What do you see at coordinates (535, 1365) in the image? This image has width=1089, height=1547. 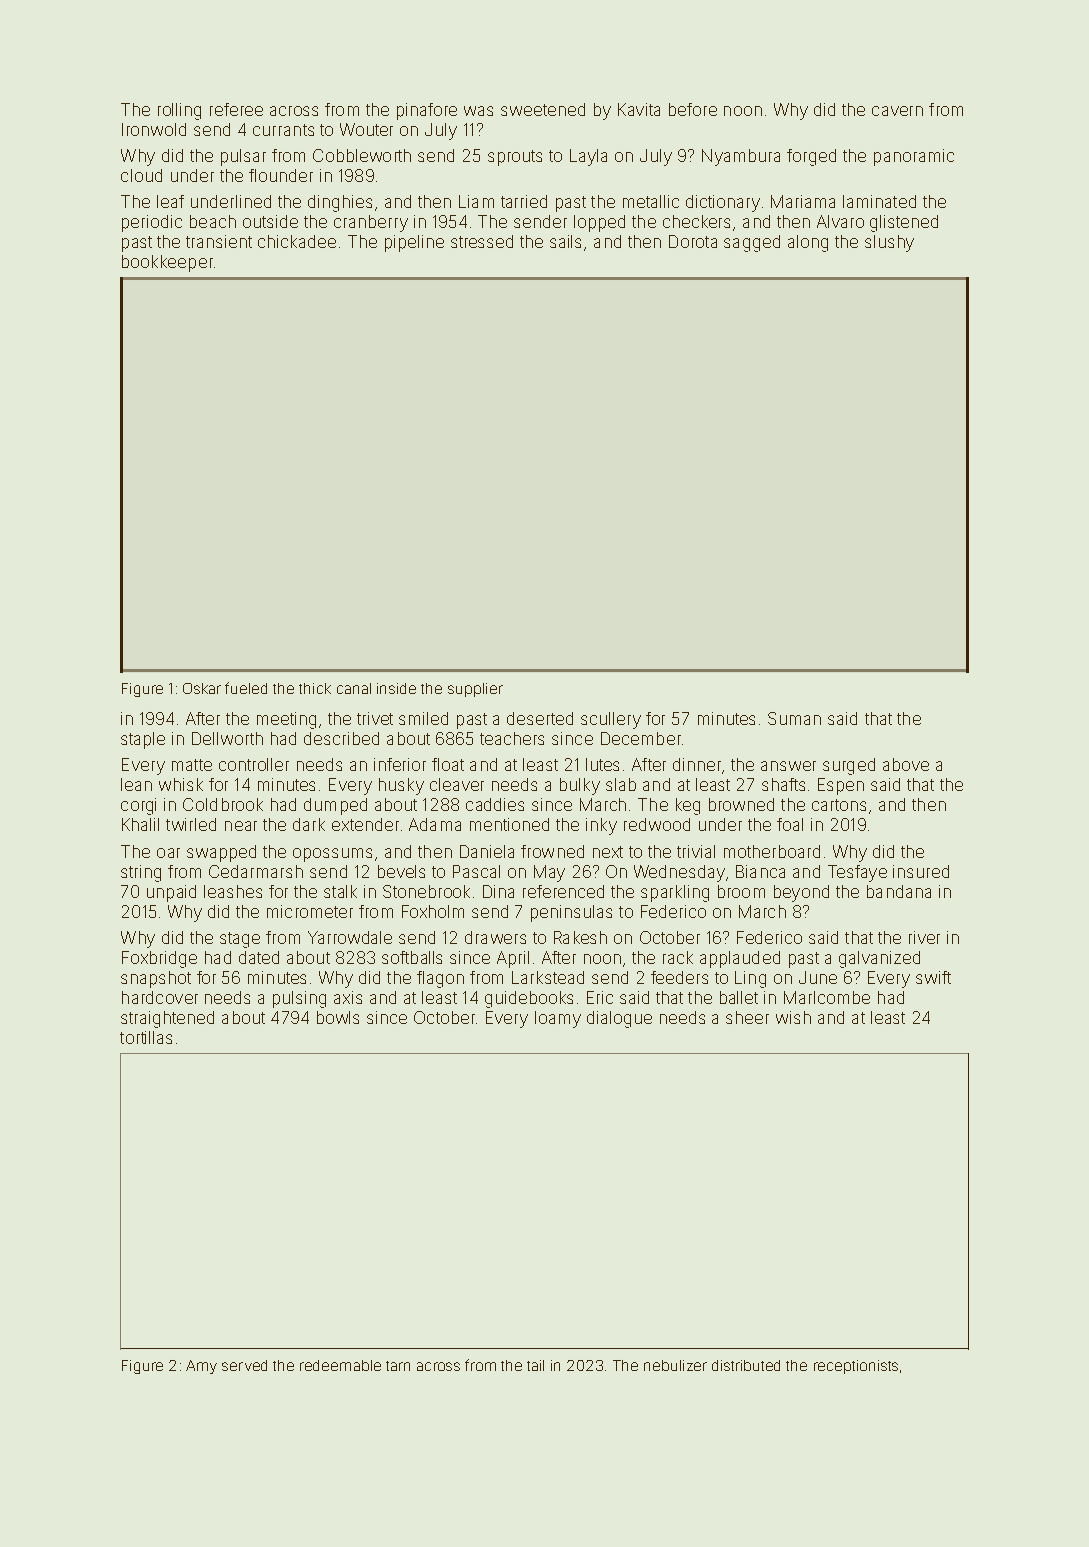 I see `tail` at bounding box center [535, 1365].
